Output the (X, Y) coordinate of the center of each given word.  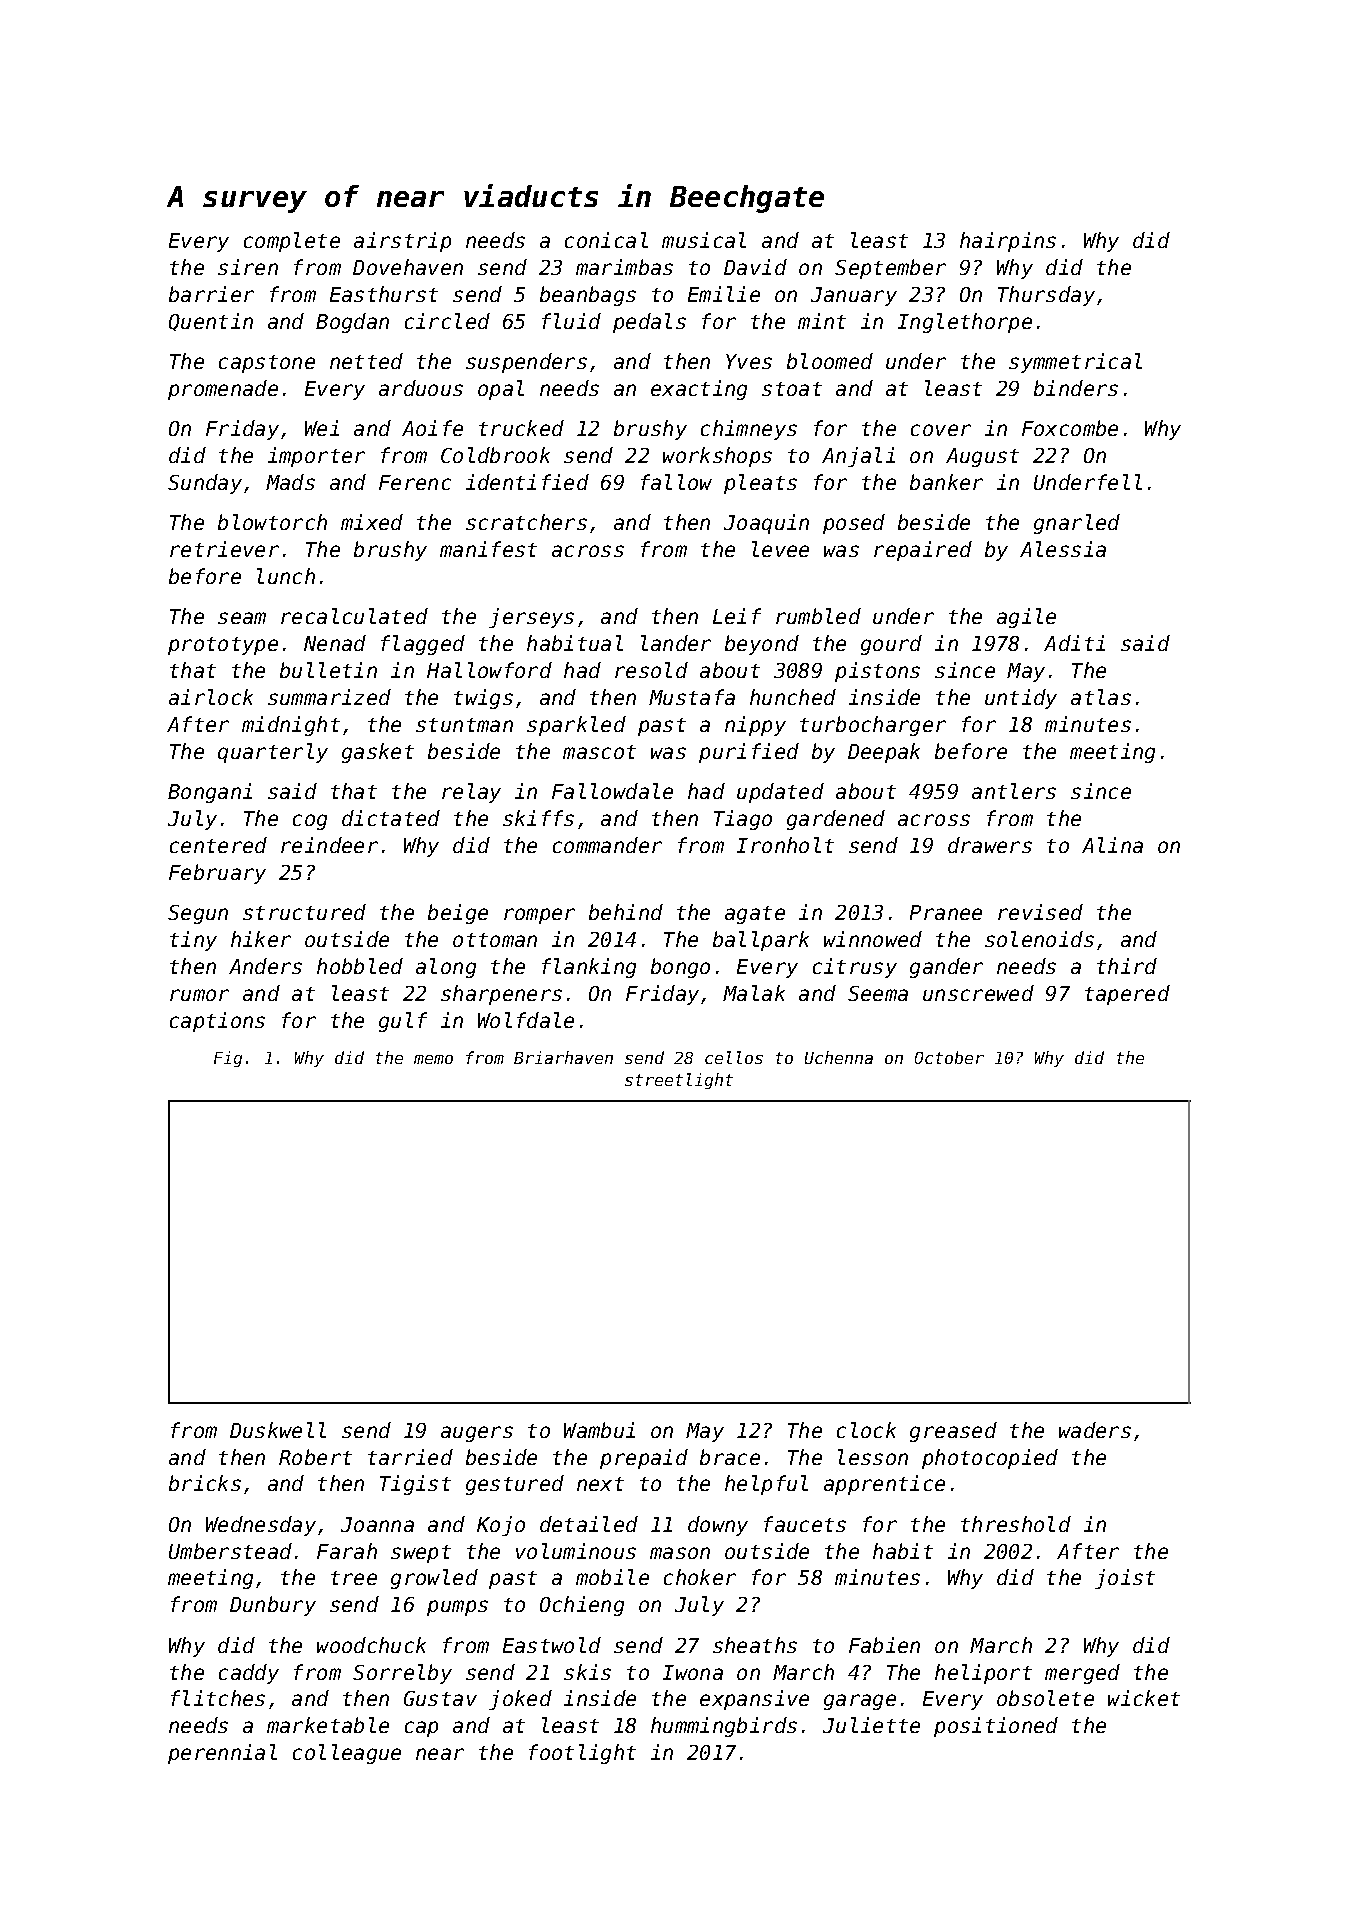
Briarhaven (563, 1057)
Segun (198, 914)
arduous (421, 388)
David (755, 267)
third (1127, 966)
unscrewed (978, 993)
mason (680, 1553)
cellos (734, 1057)
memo (433, 1059)
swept (421, 1554)
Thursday (1046, 296)
